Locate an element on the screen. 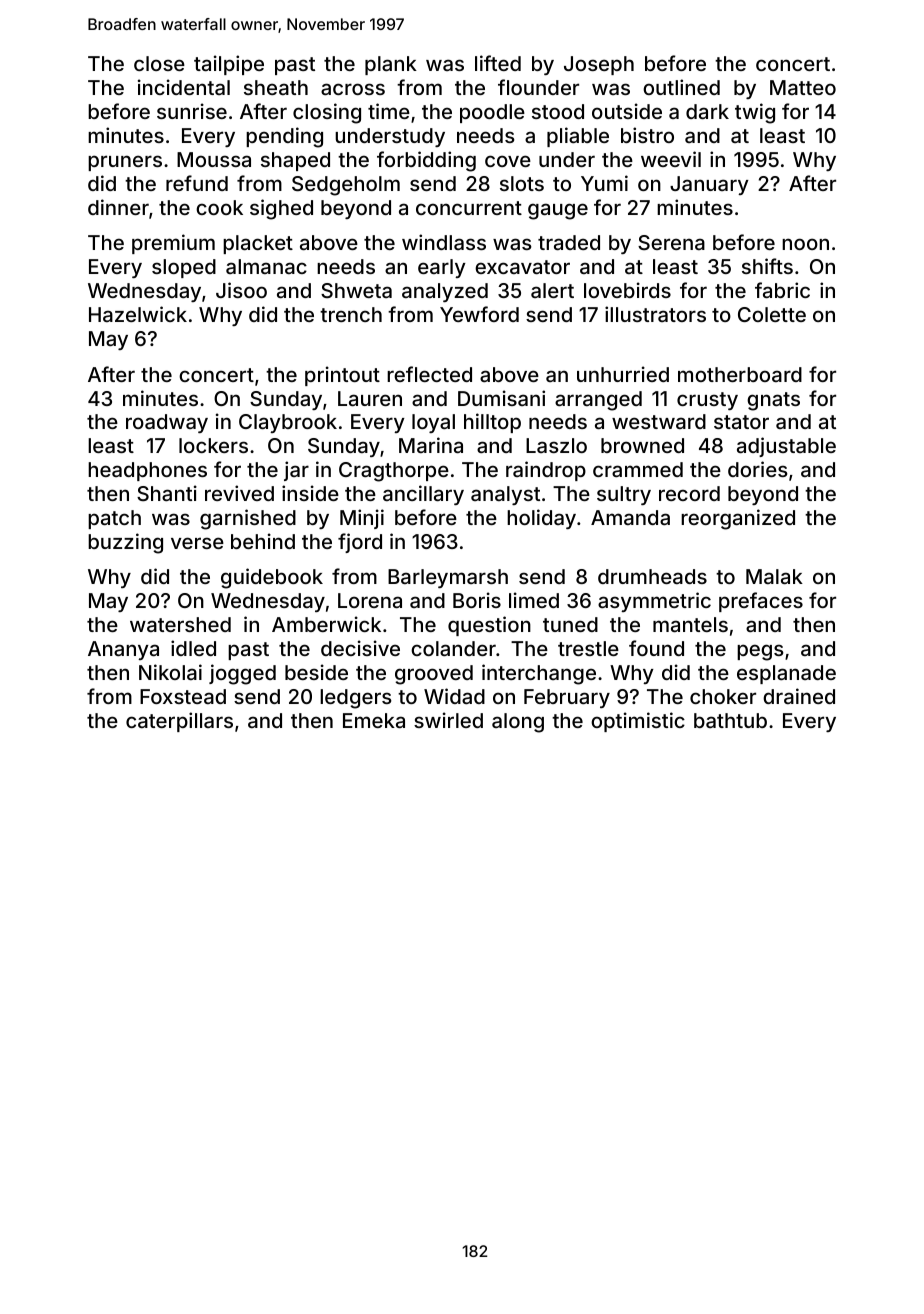 The width and height of the screenshot is (924, 1314). caterpillars is located at coordinates (179, 722).
